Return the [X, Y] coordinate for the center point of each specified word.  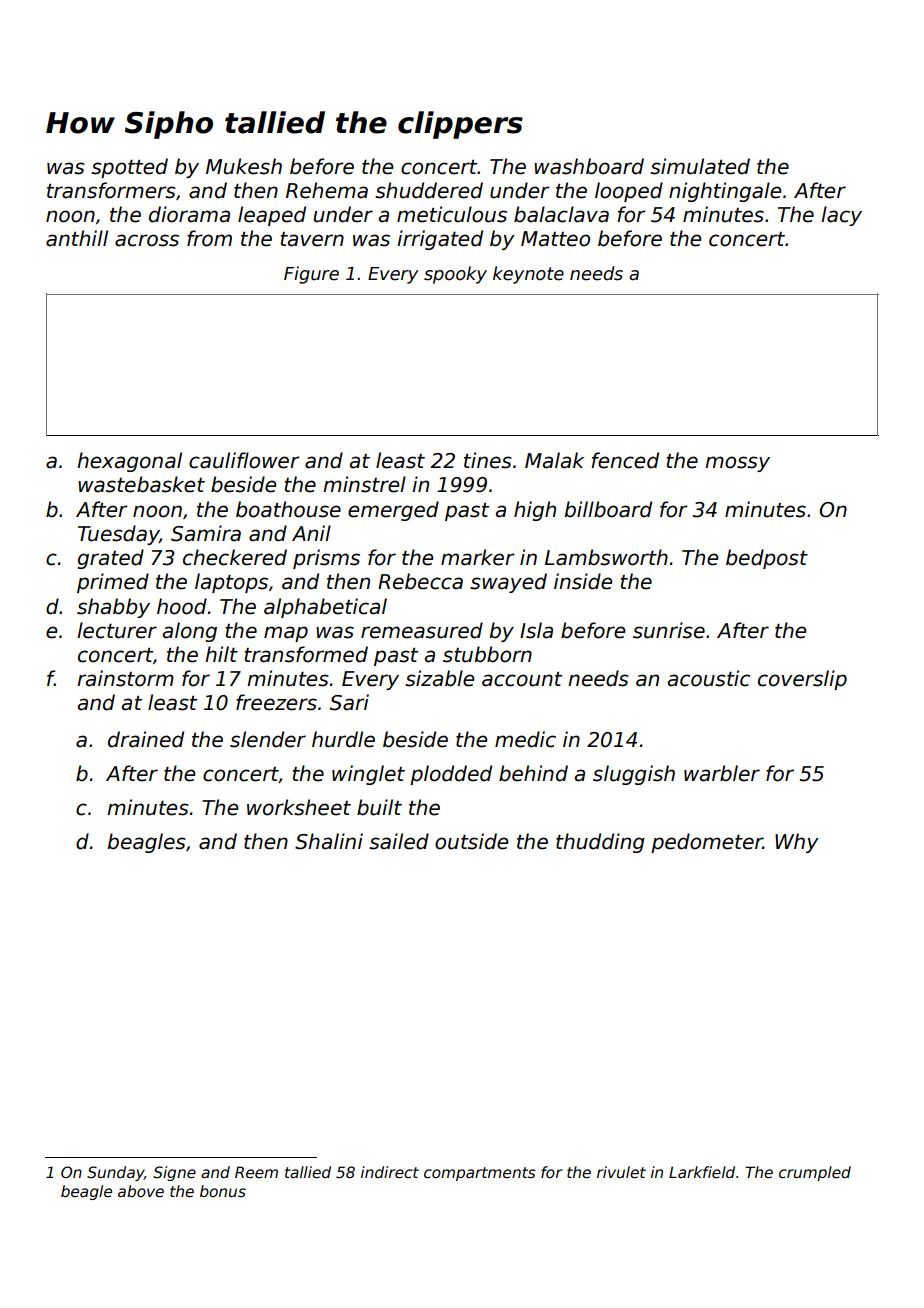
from [209, 238]
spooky [455, 275]
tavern [312, 239]
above [141, 1191]
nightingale [725, 192]
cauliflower [244, 460]
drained [146, 739]
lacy [841, 216]
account [522, 679]
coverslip [802, 680]
